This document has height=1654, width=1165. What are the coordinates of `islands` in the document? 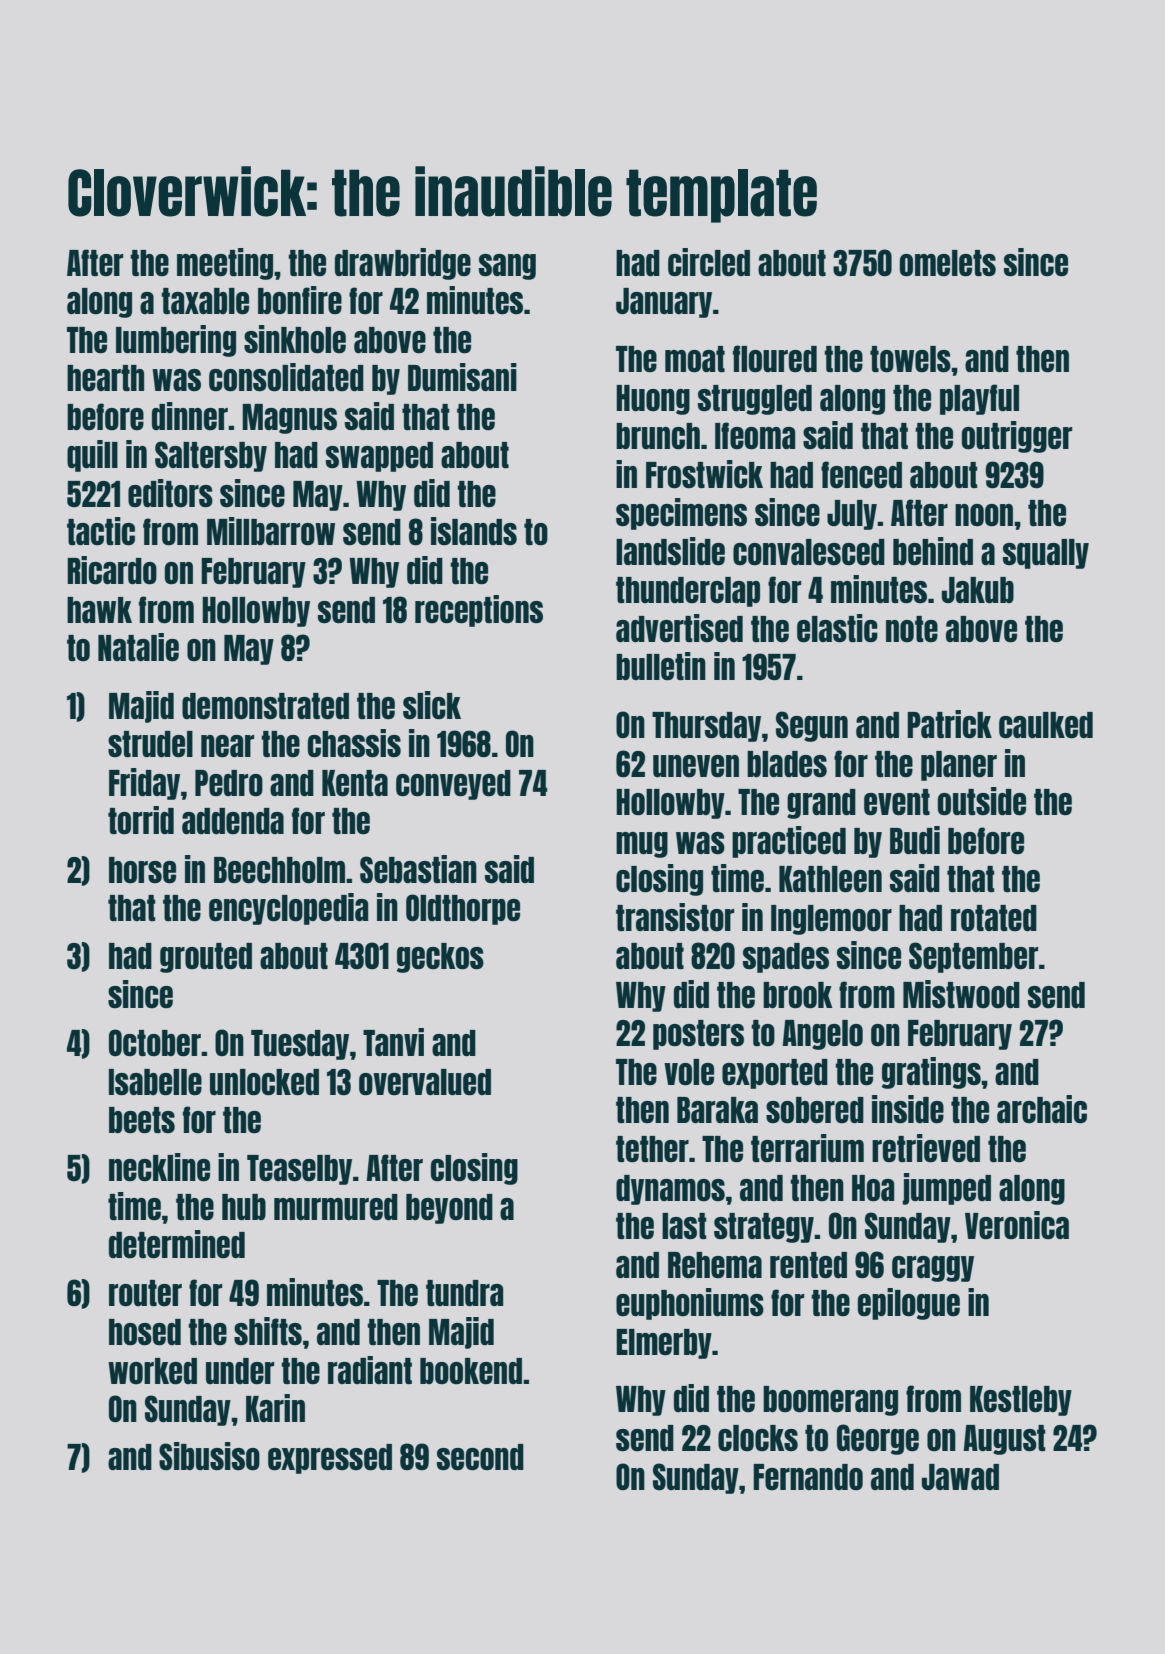 It's located at (474, 531).
